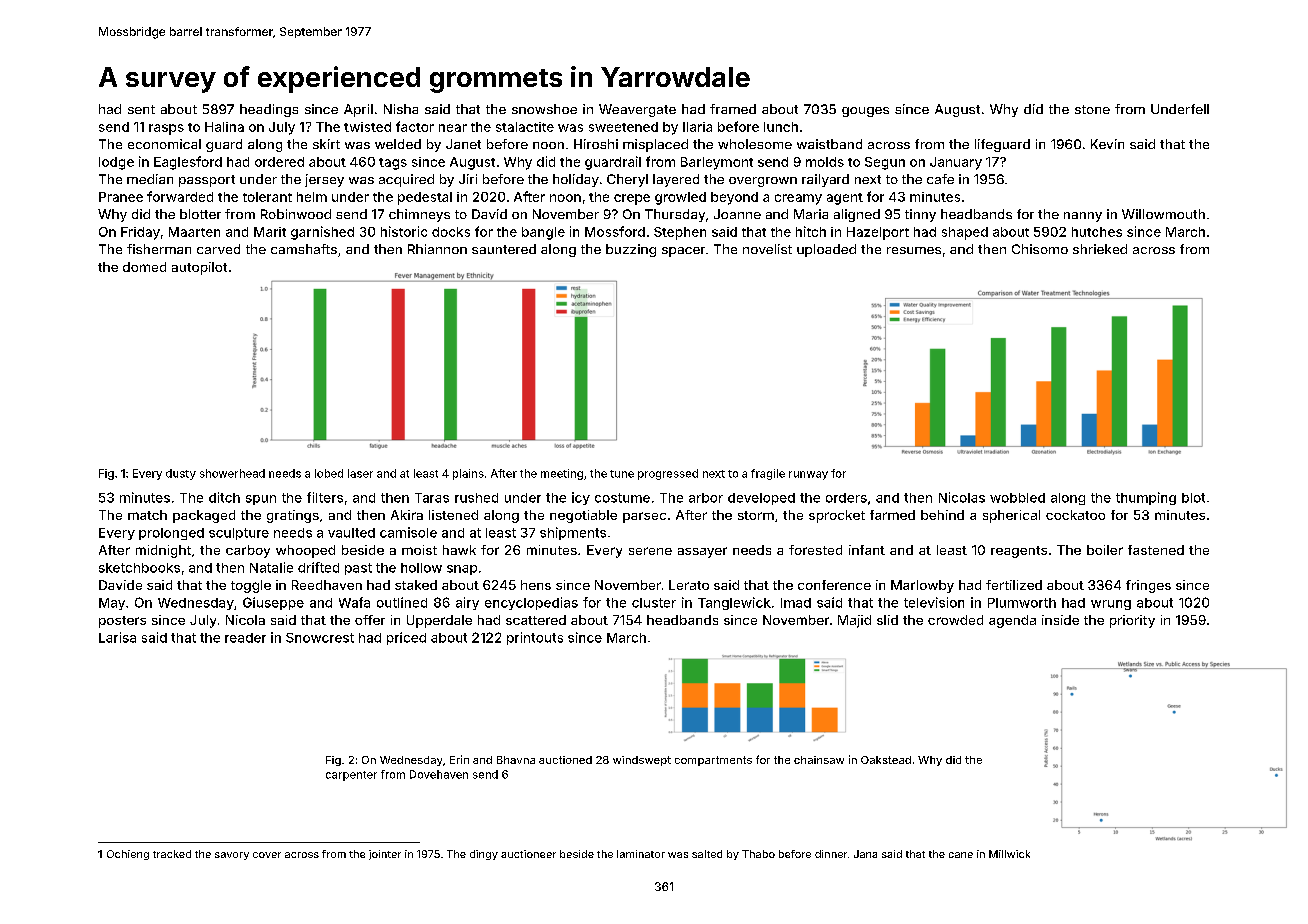  I want to click on headings, so click(269, 110).
